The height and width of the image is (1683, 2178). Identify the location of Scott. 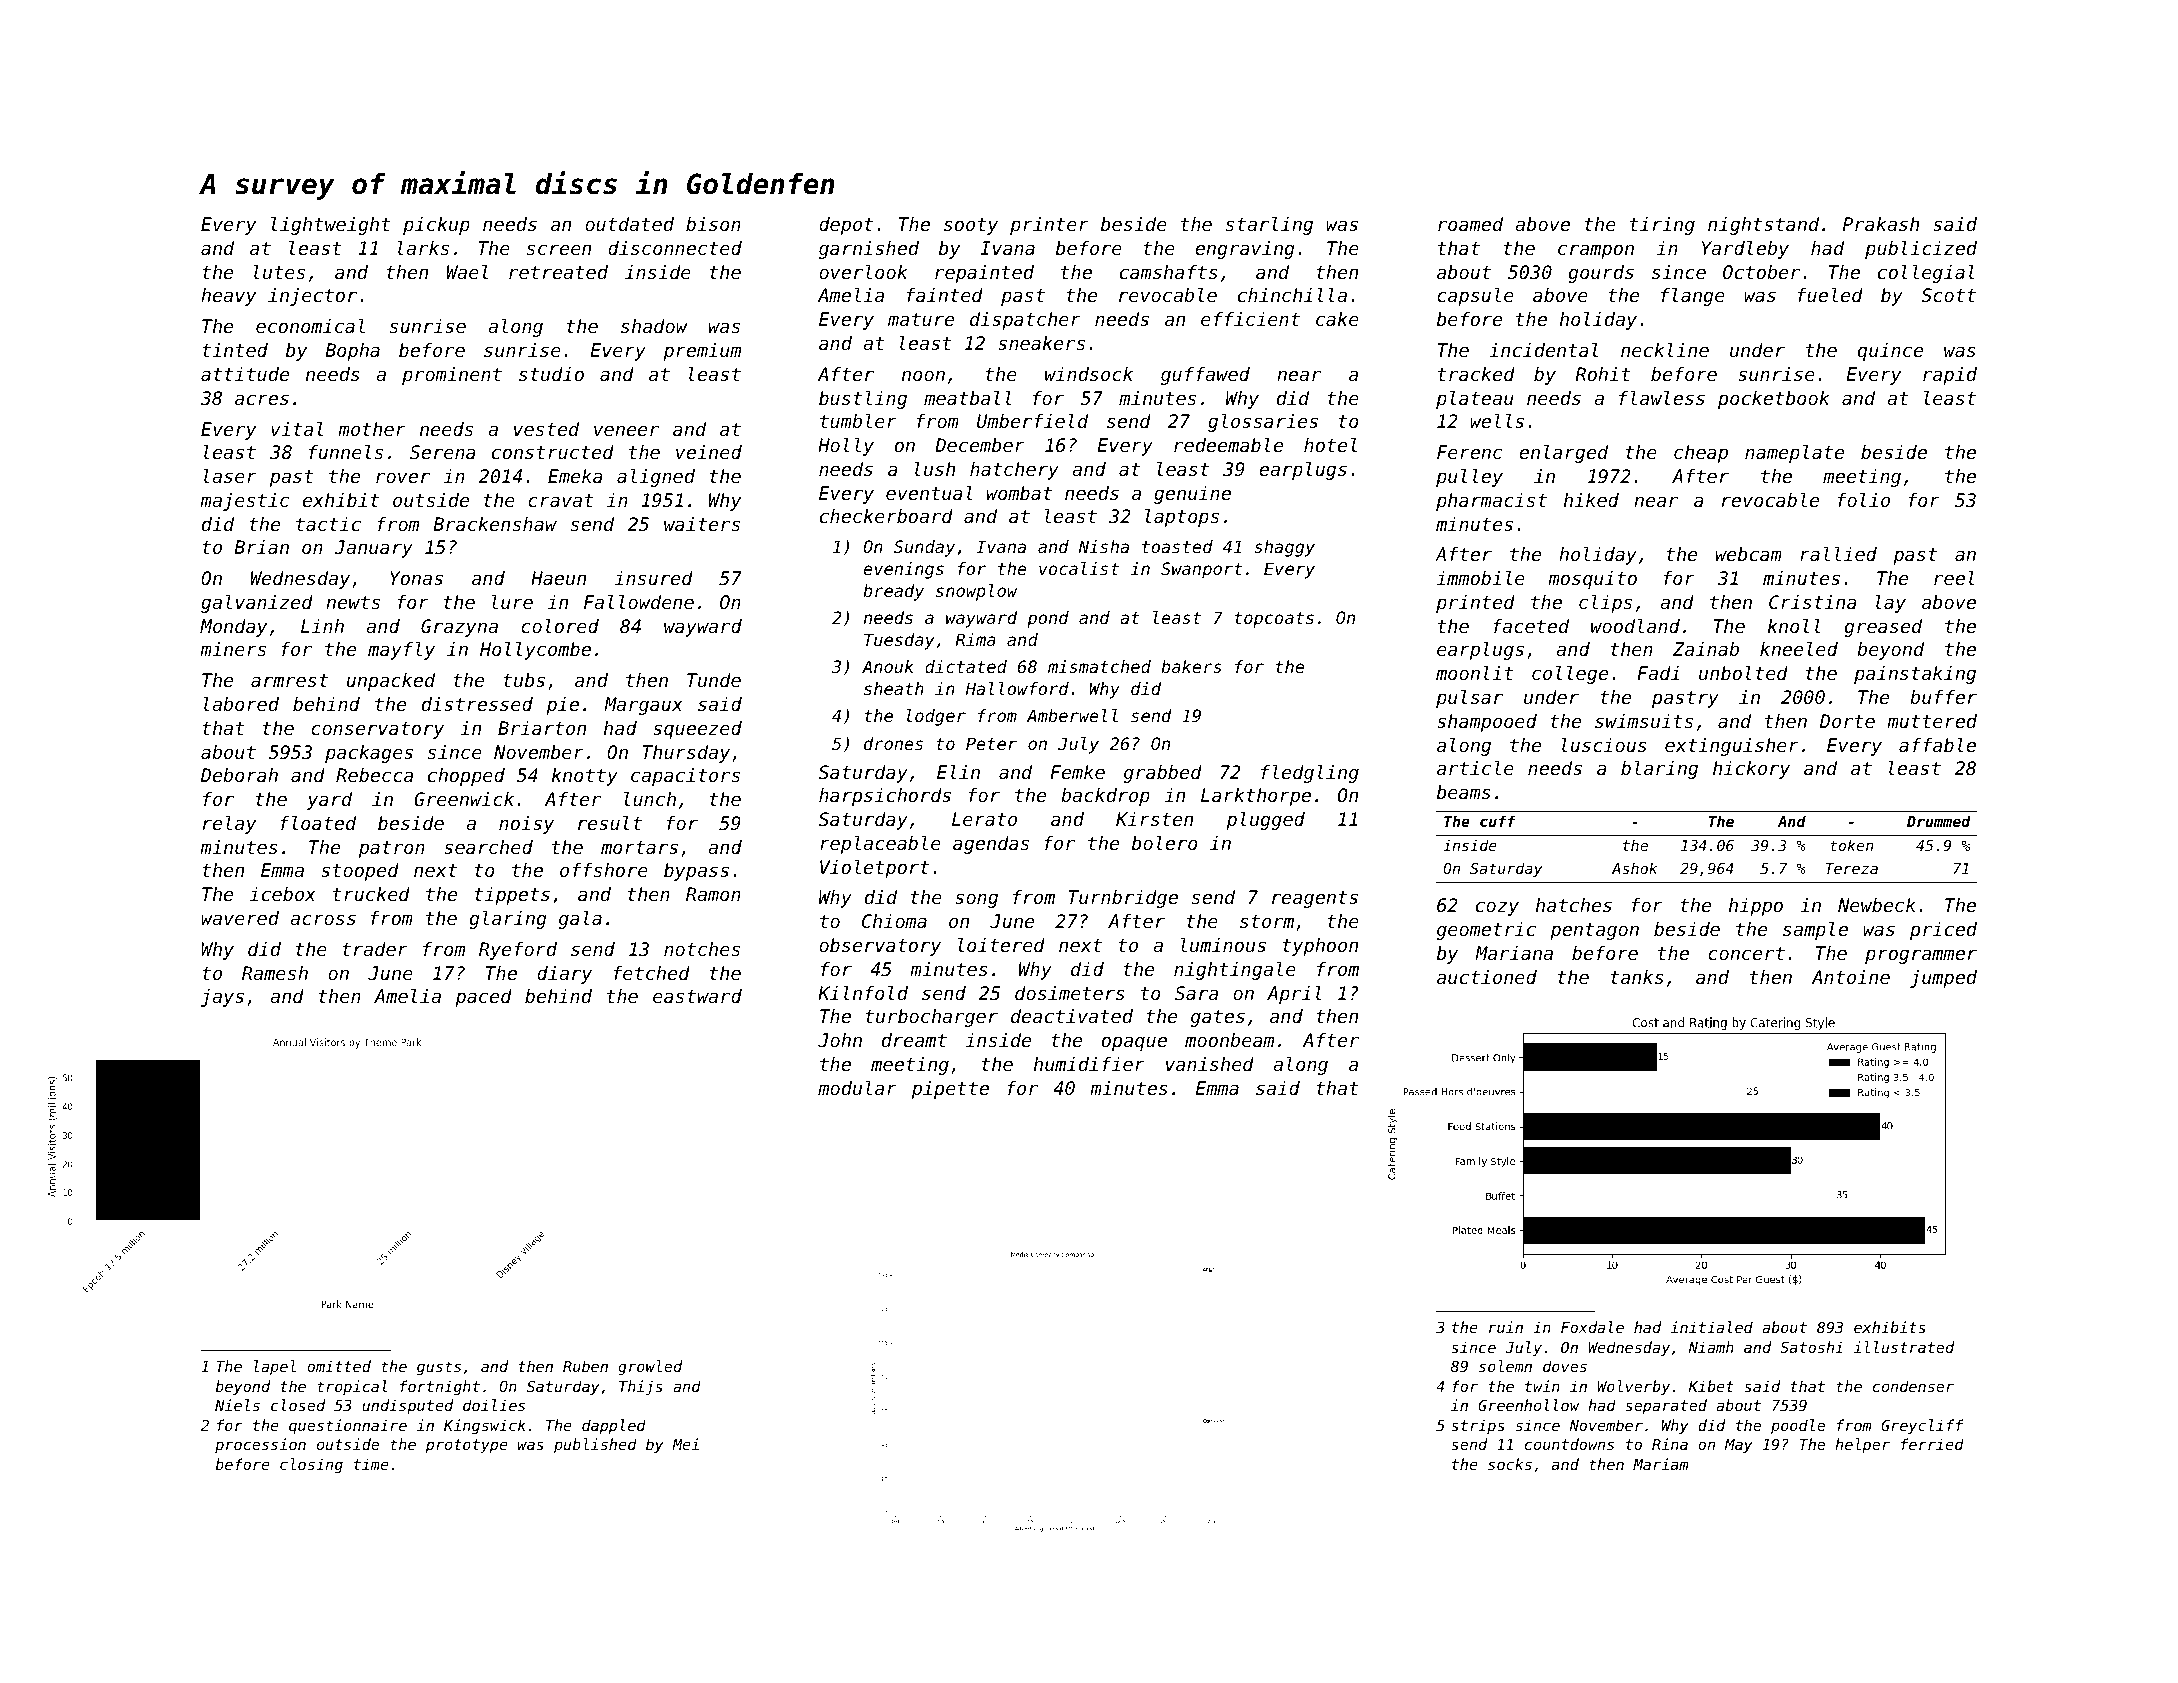
(1948, 295).
